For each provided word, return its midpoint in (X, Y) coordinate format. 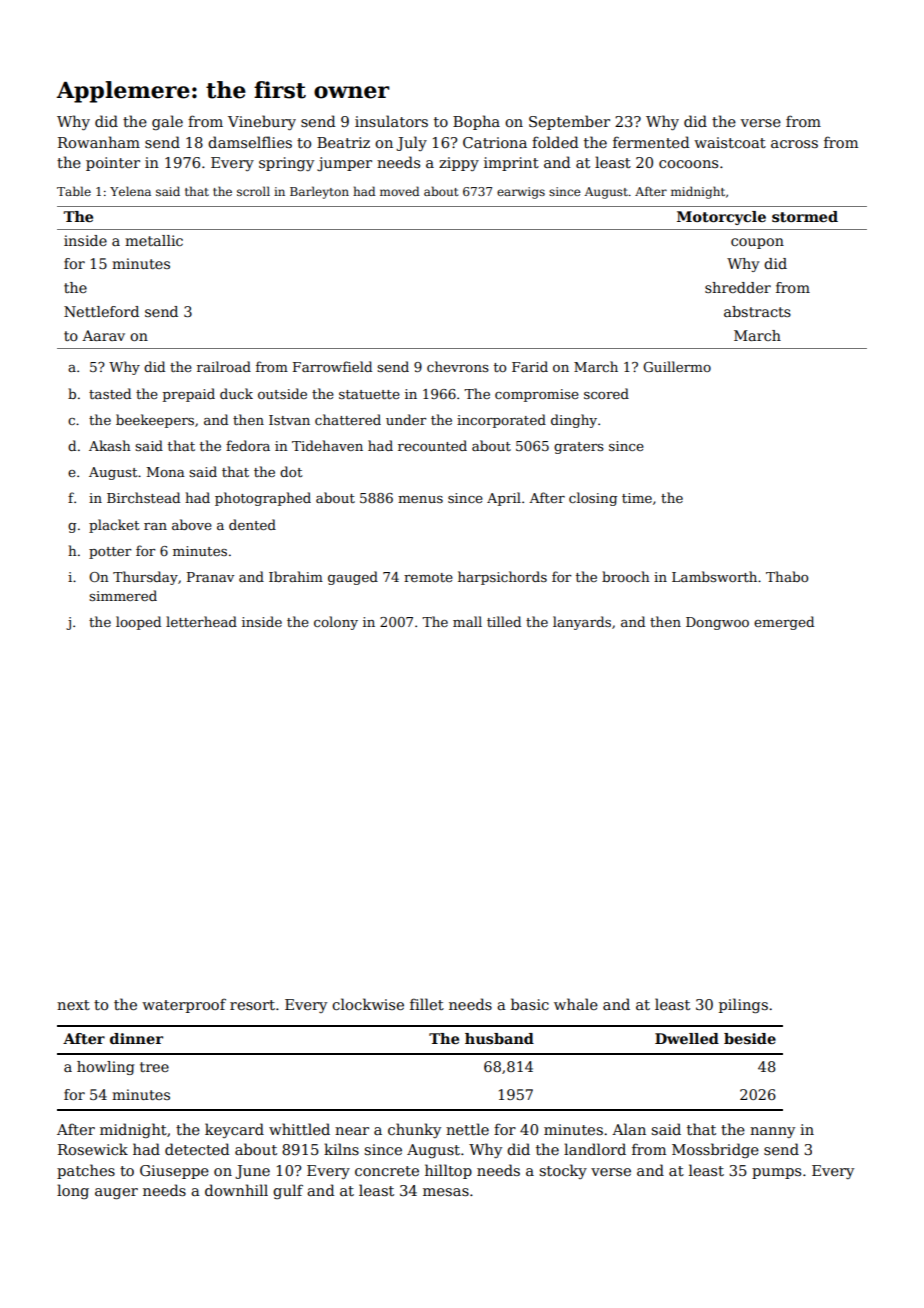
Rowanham (99, 142)
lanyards (582, 623)
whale (576, 1004)
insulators (391, 121)
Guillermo (677, 366)
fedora (248, 445)
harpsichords (502, 578)
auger (116, 1193)
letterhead (201, 621)
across (794, 144)
